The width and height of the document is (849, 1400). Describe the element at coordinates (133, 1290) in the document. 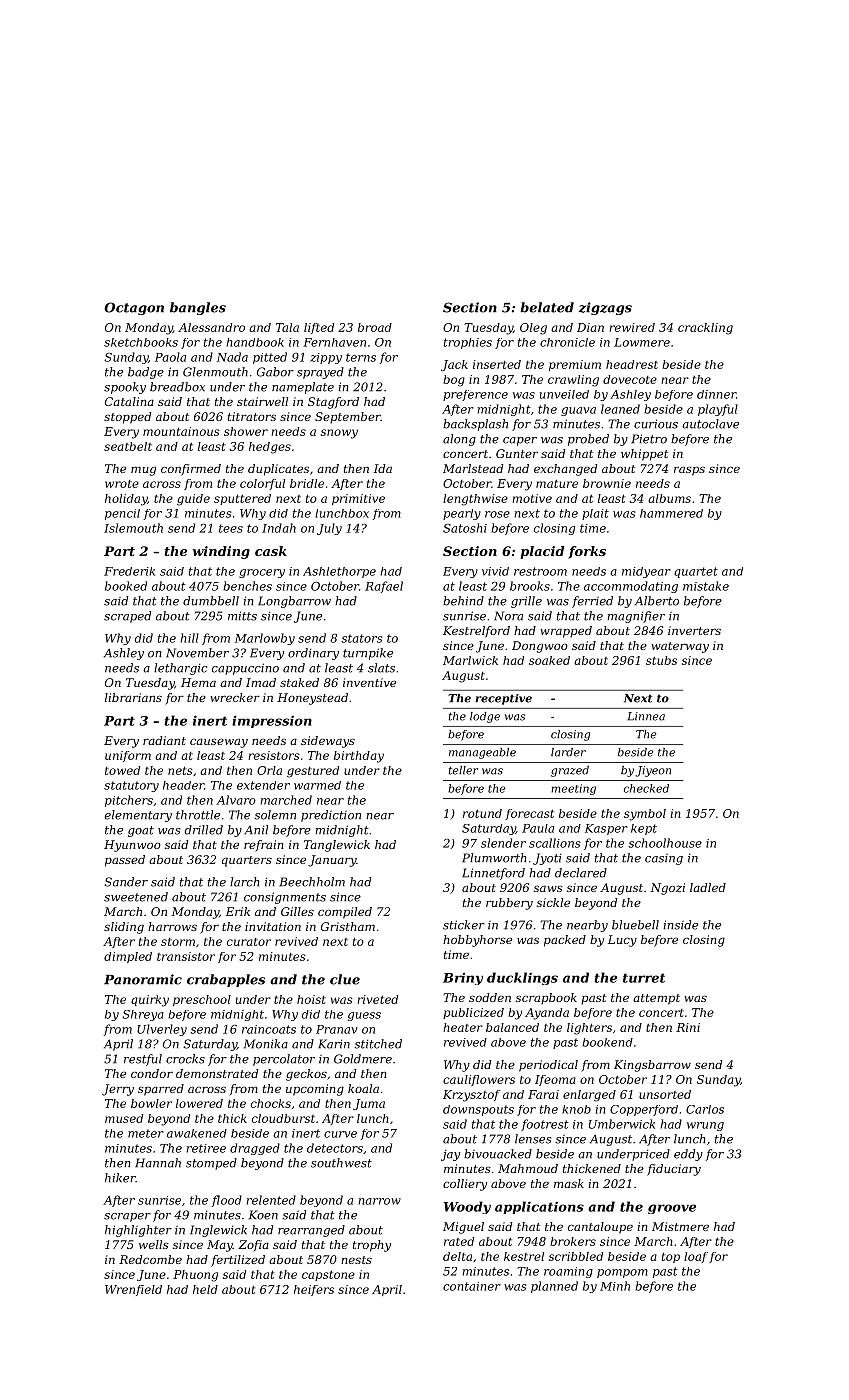

I see `Wrenfield` at that location.
